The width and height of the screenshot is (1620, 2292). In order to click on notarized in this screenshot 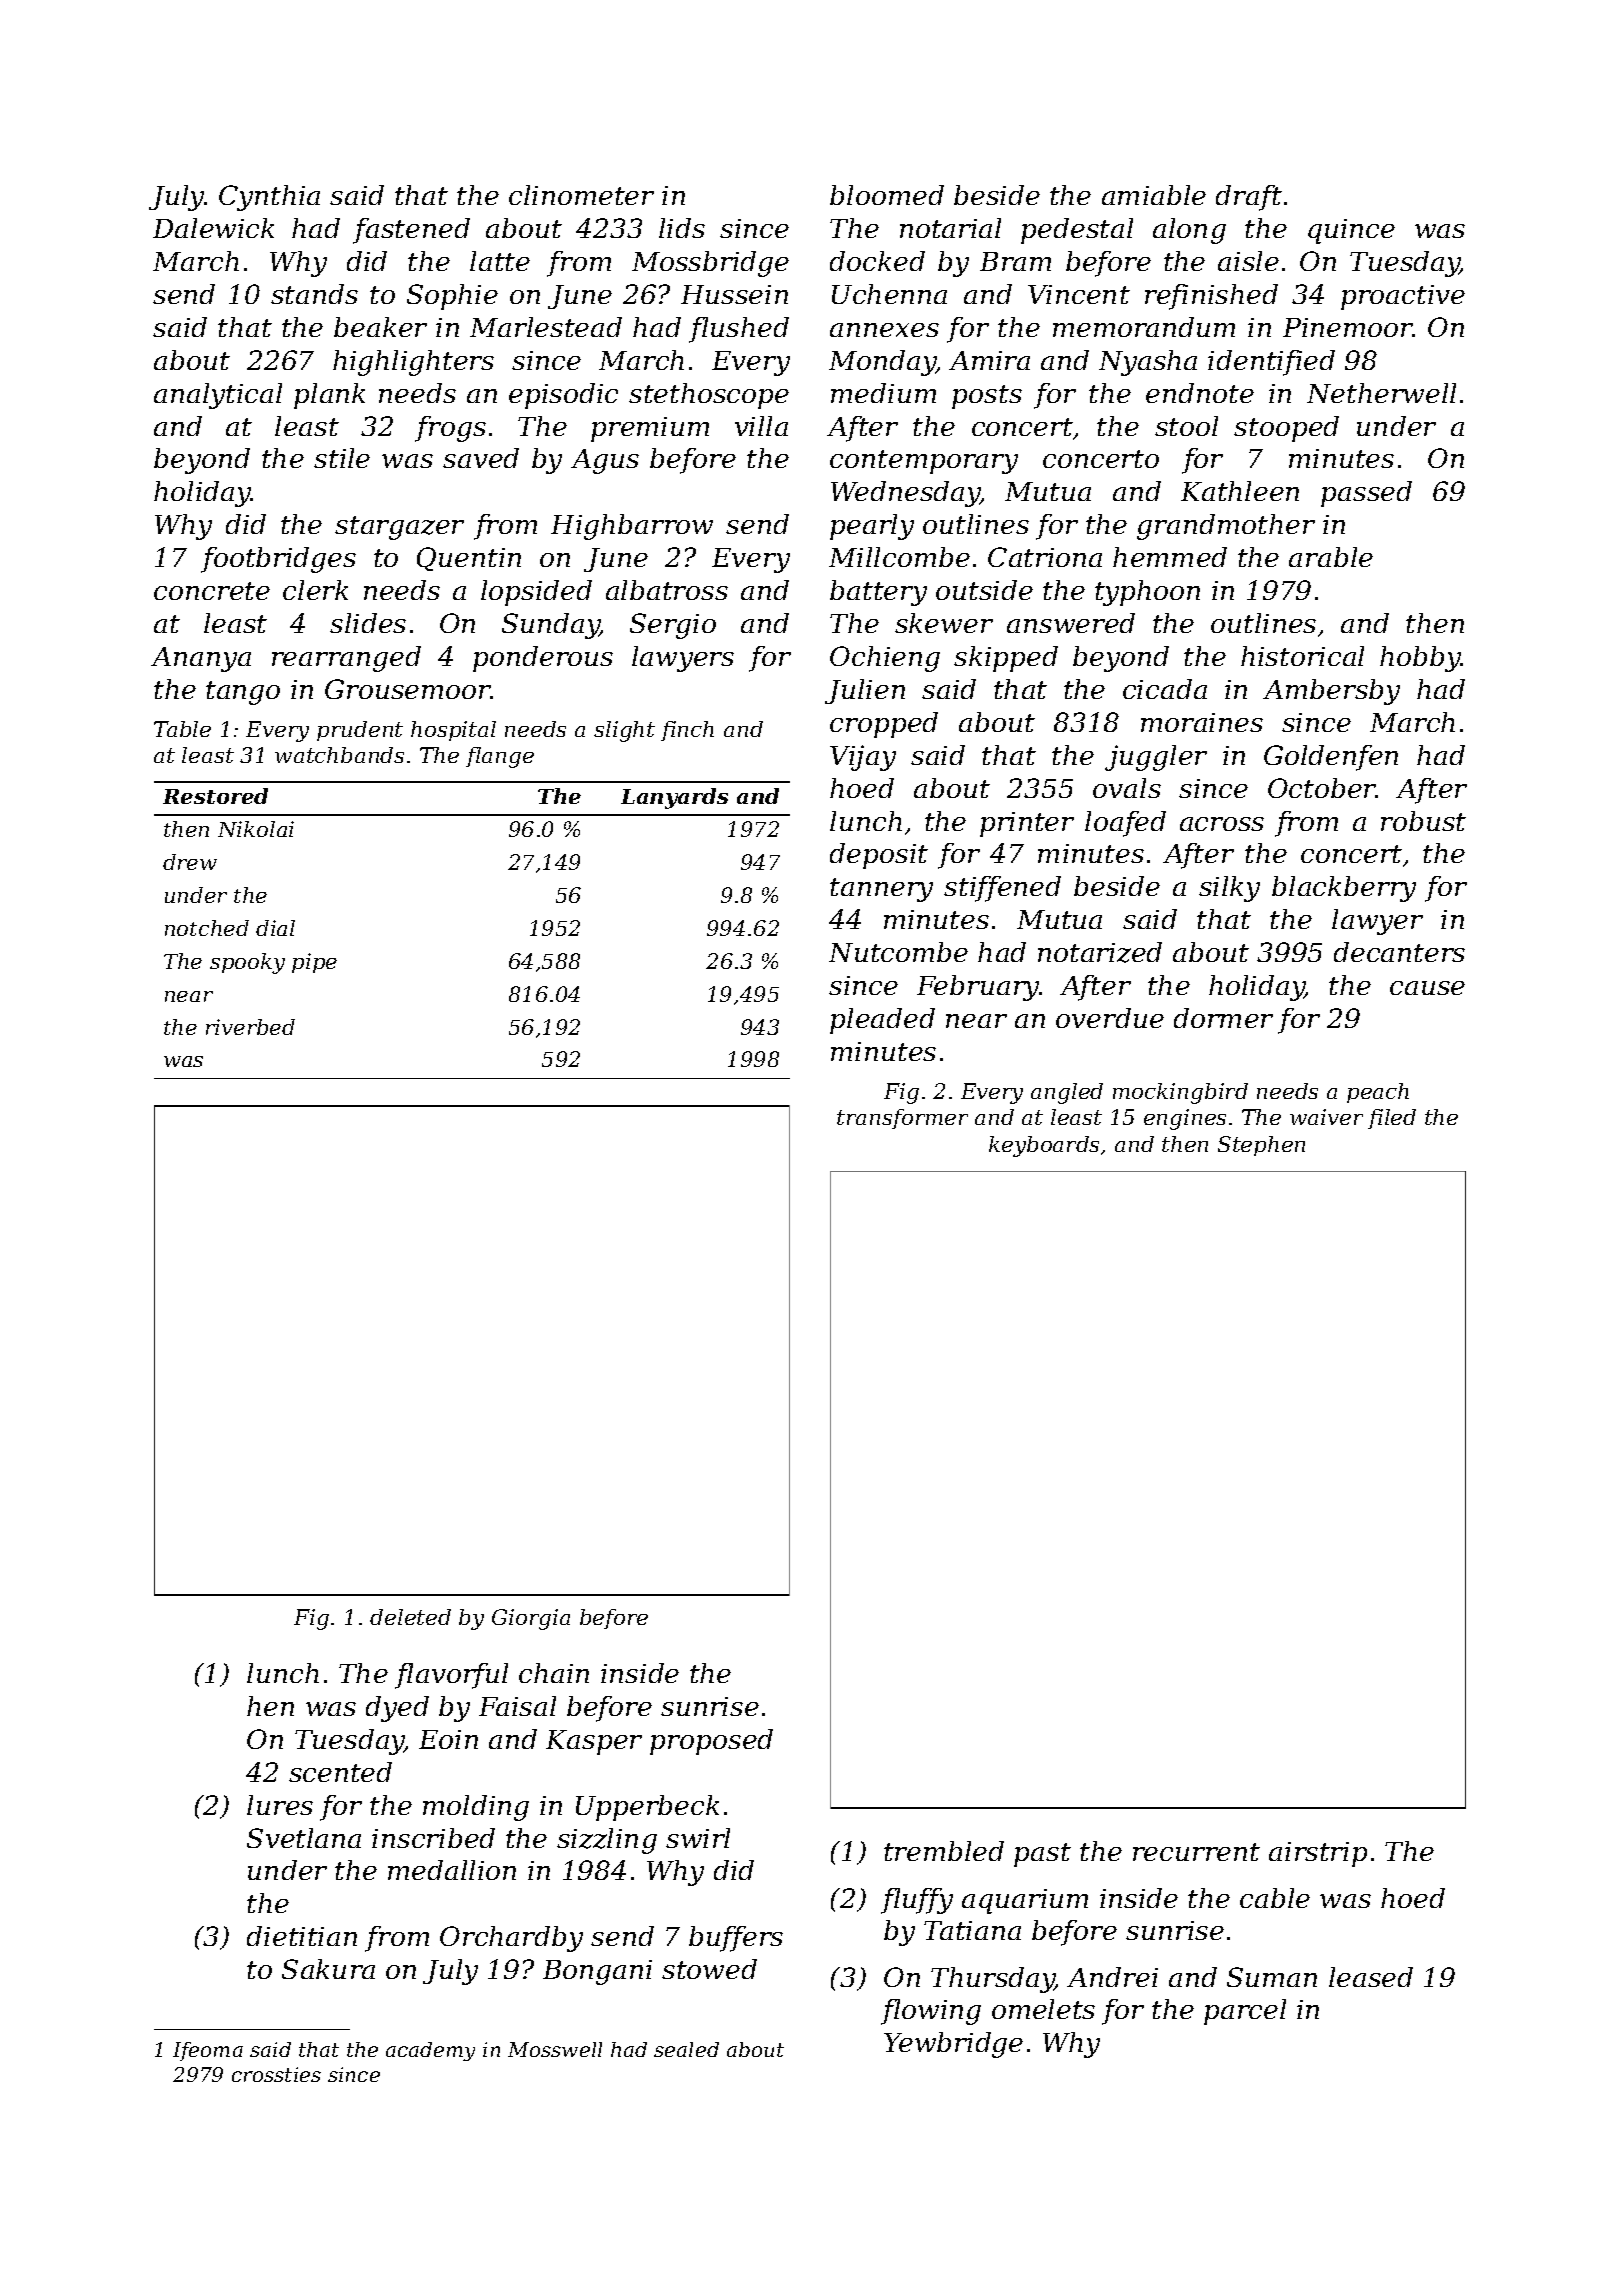, I will do `click(1100, 952)`.
